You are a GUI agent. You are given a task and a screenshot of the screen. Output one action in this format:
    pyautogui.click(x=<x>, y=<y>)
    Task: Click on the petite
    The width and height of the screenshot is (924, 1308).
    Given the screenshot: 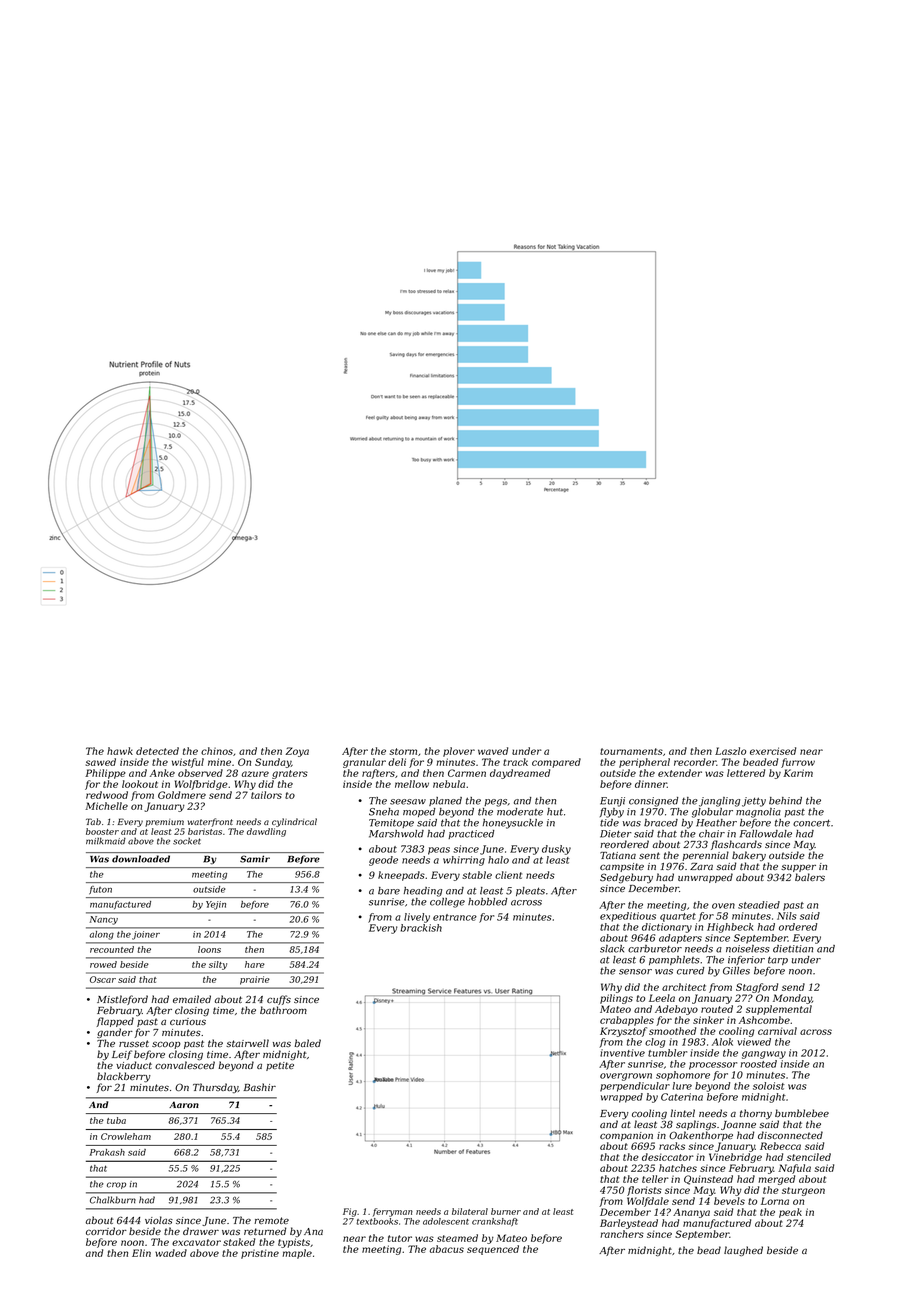 What is the action you would take?
    pyautogui.click(x=280, y=1066)
